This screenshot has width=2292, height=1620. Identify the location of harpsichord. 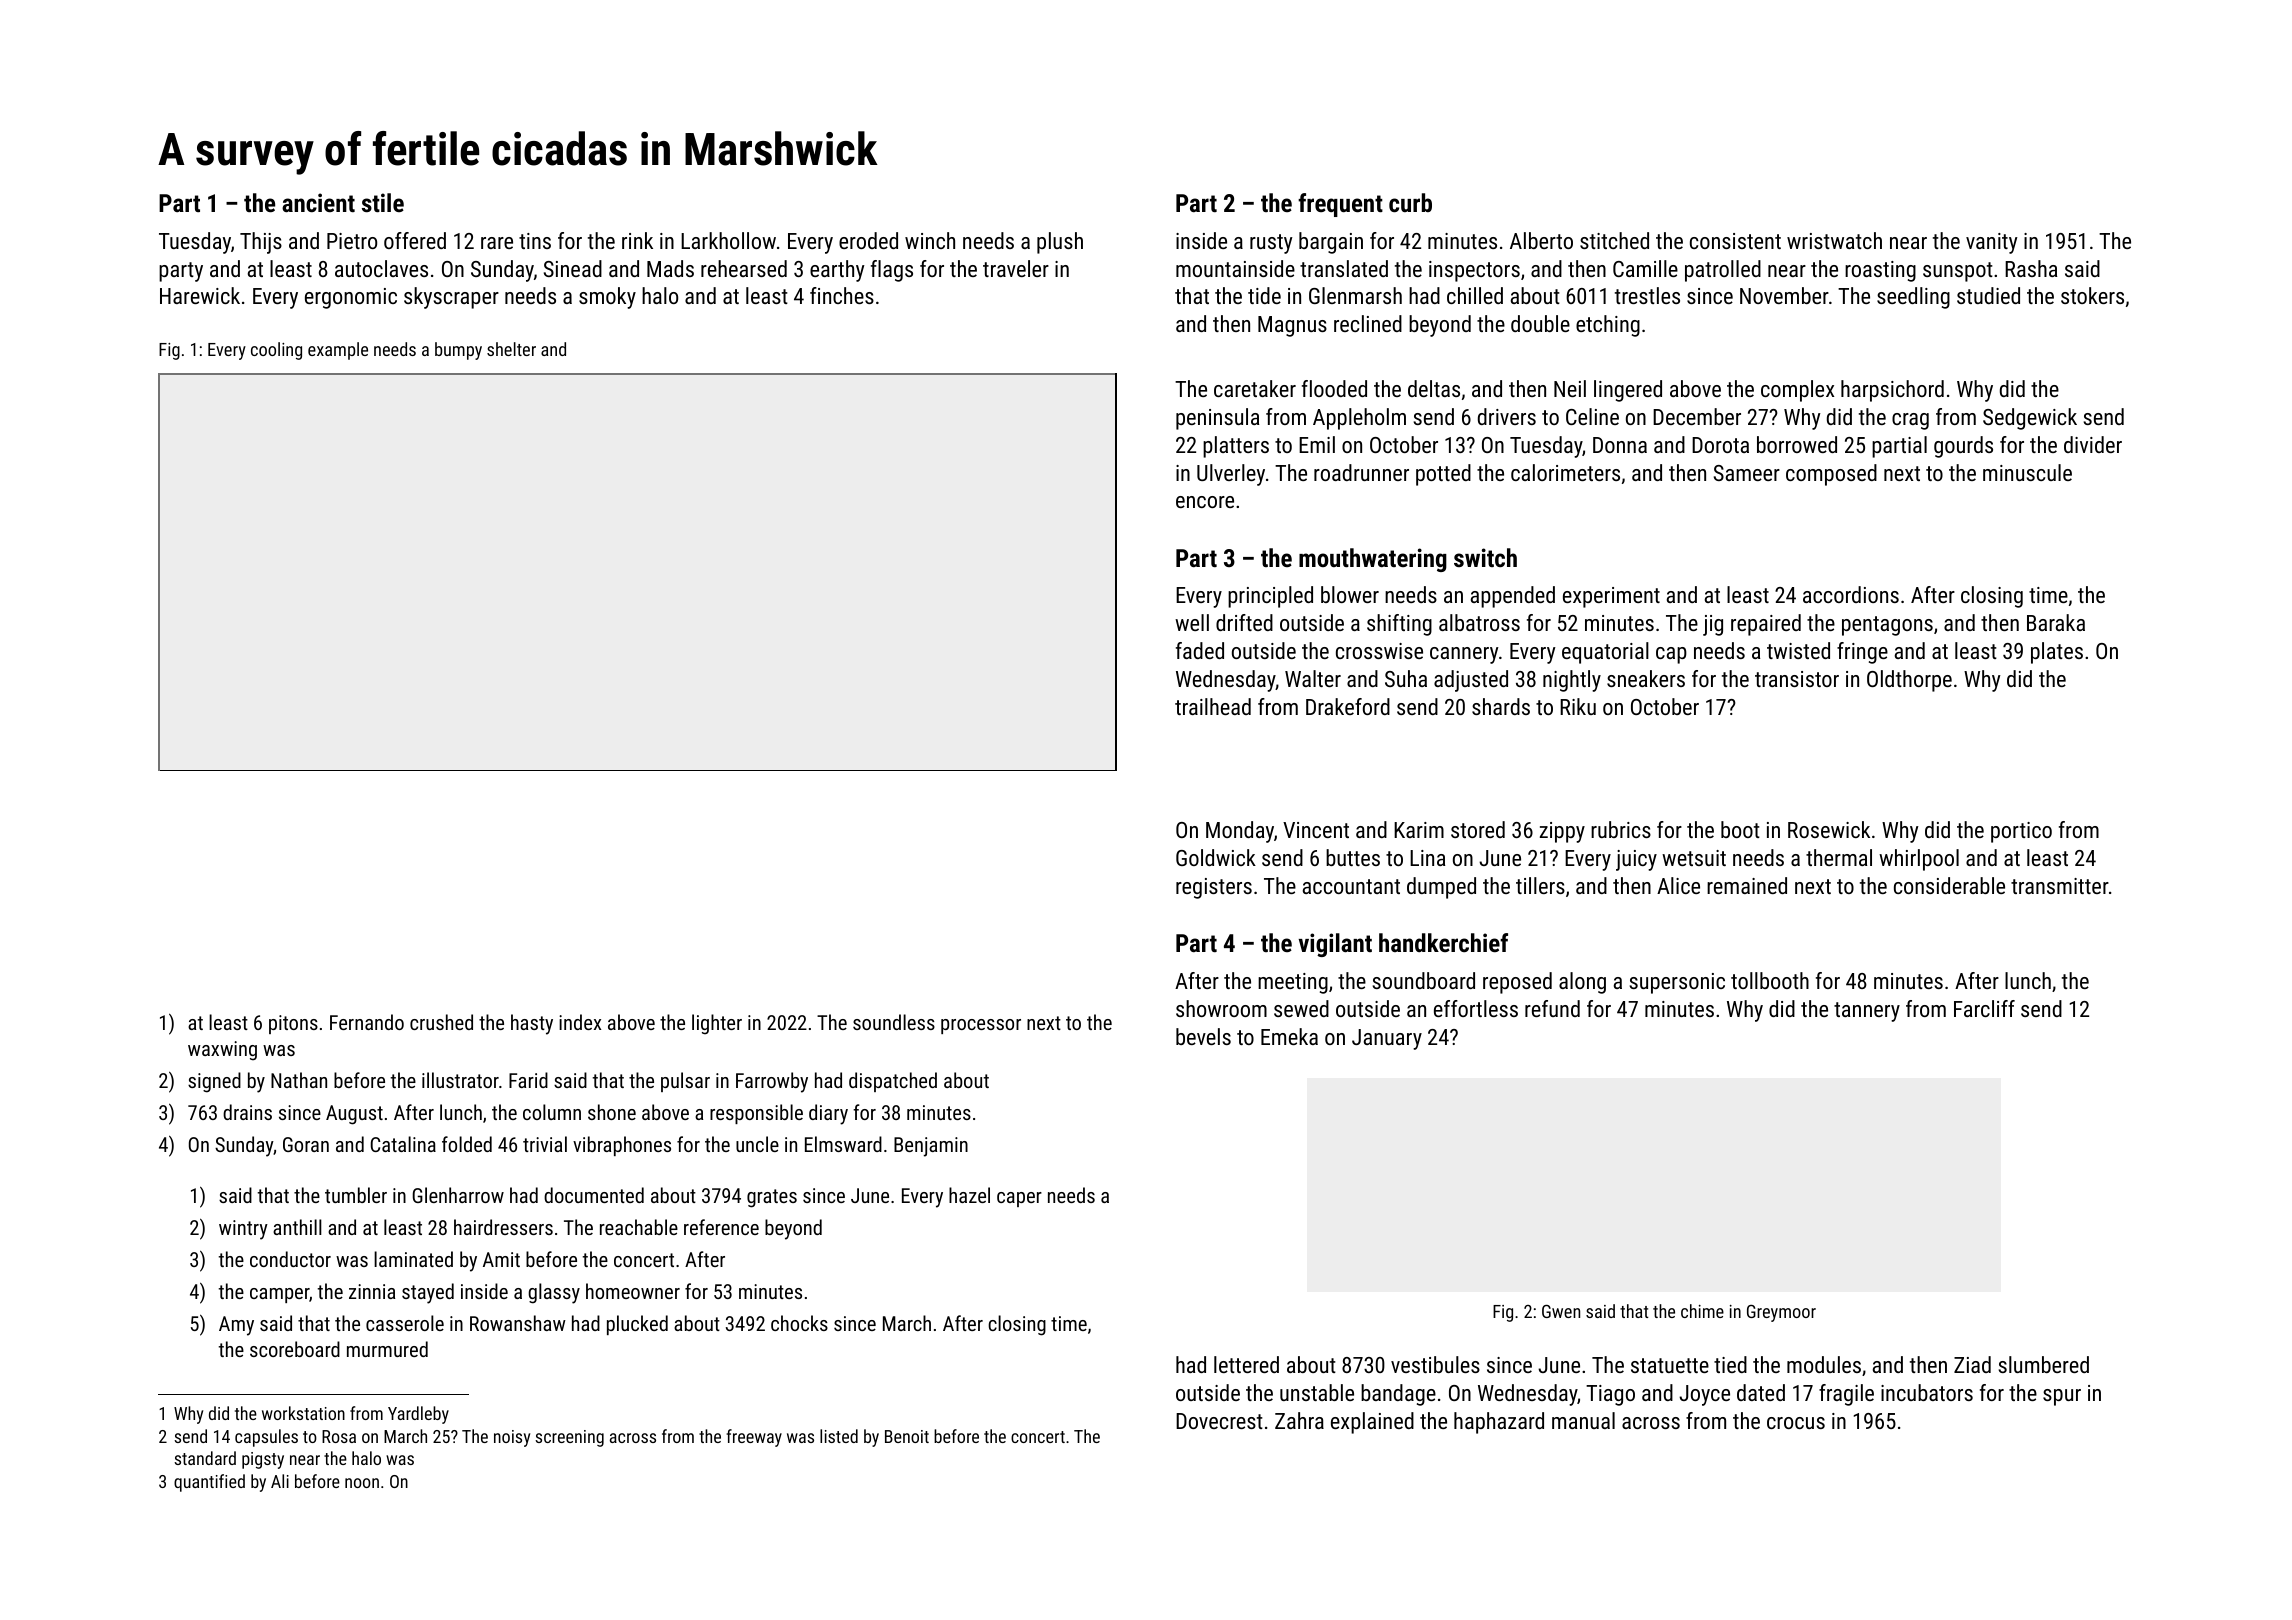
(1892, 391).
